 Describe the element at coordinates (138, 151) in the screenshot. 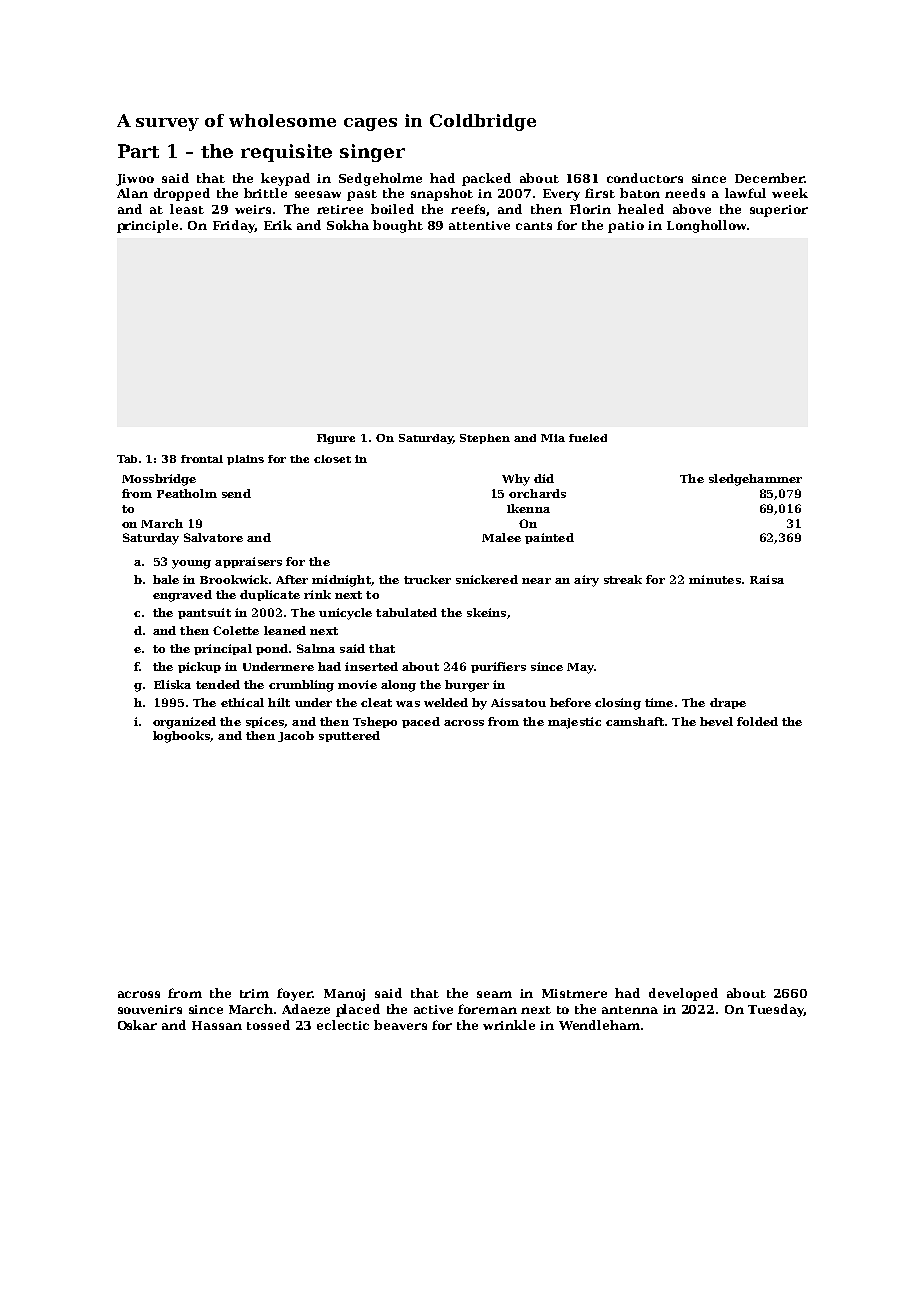

I see `Part` at that location.
